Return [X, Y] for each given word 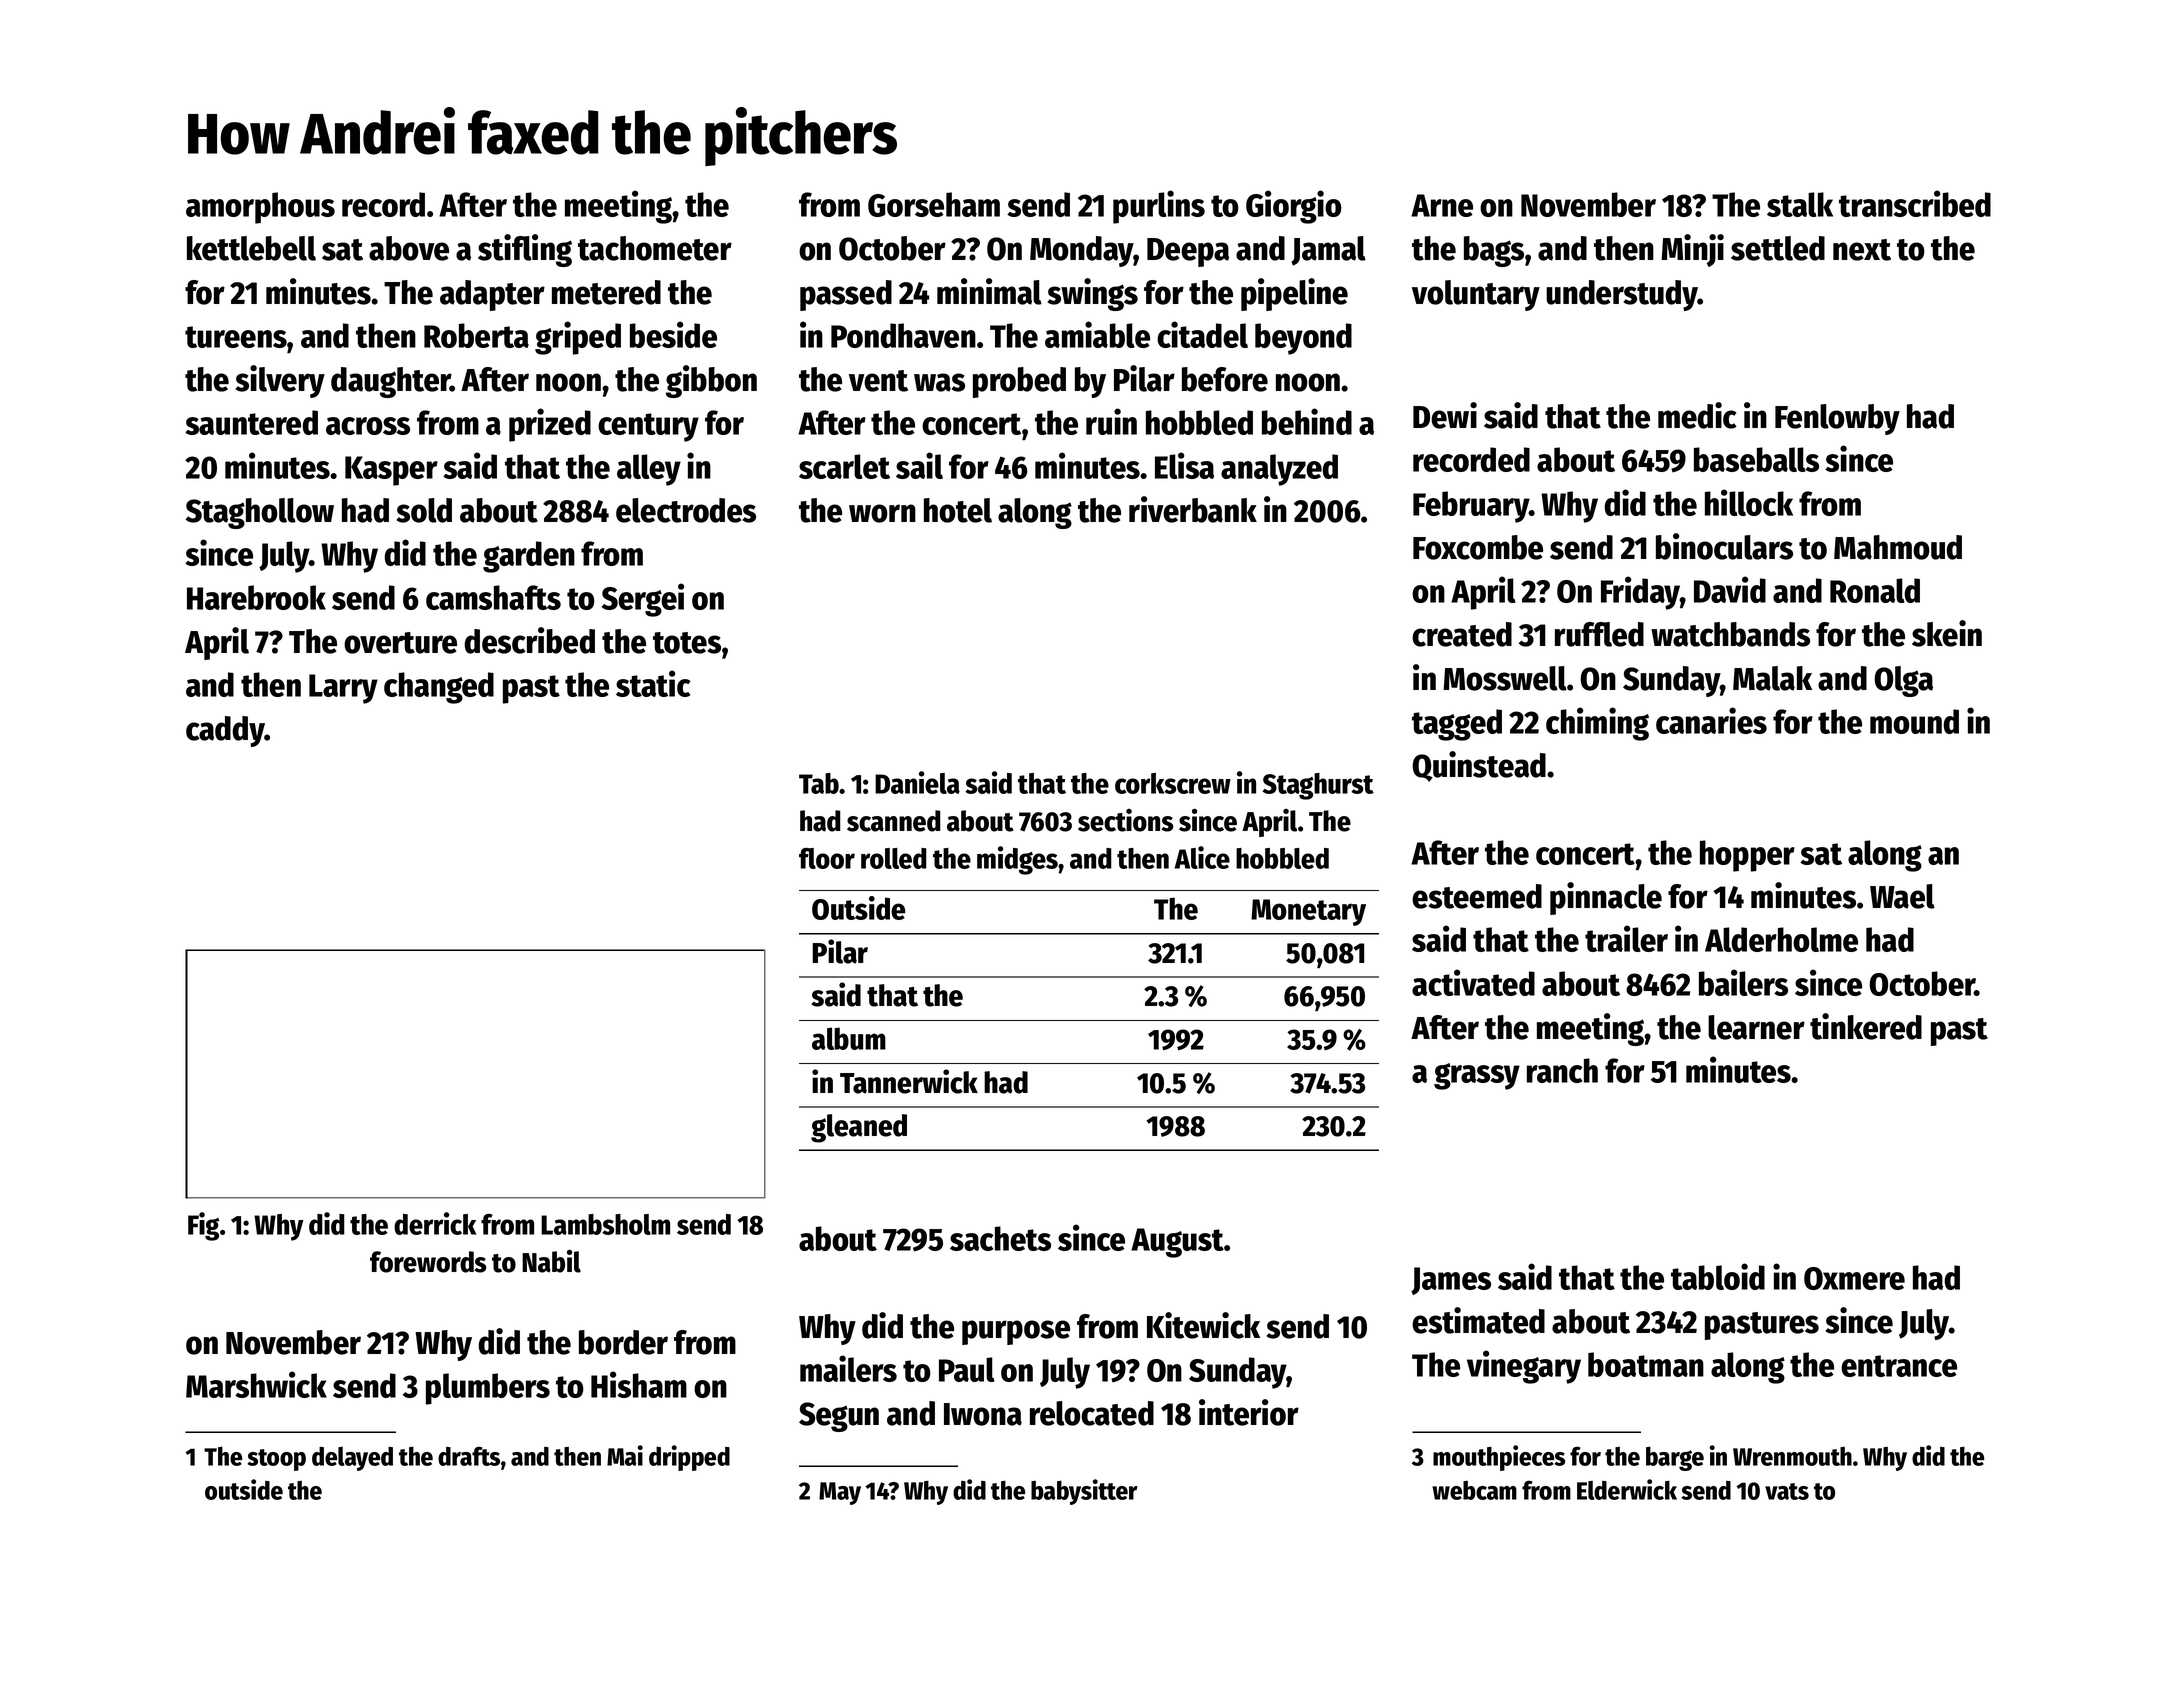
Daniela [917, 782]
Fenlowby [1837, 419]
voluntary [1476, 295]
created [1462, 634]
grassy [1477, 1076]
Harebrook [256, 597]
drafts [469, 1456]
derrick [435, 1223]
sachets [1000, 1238]
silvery [280, 381]
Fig [203, 1226]
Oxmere [1854, 1278]
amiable [1097, 334]
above [409, 248]
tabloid [1718, 1276]
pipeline [1294, 294]
